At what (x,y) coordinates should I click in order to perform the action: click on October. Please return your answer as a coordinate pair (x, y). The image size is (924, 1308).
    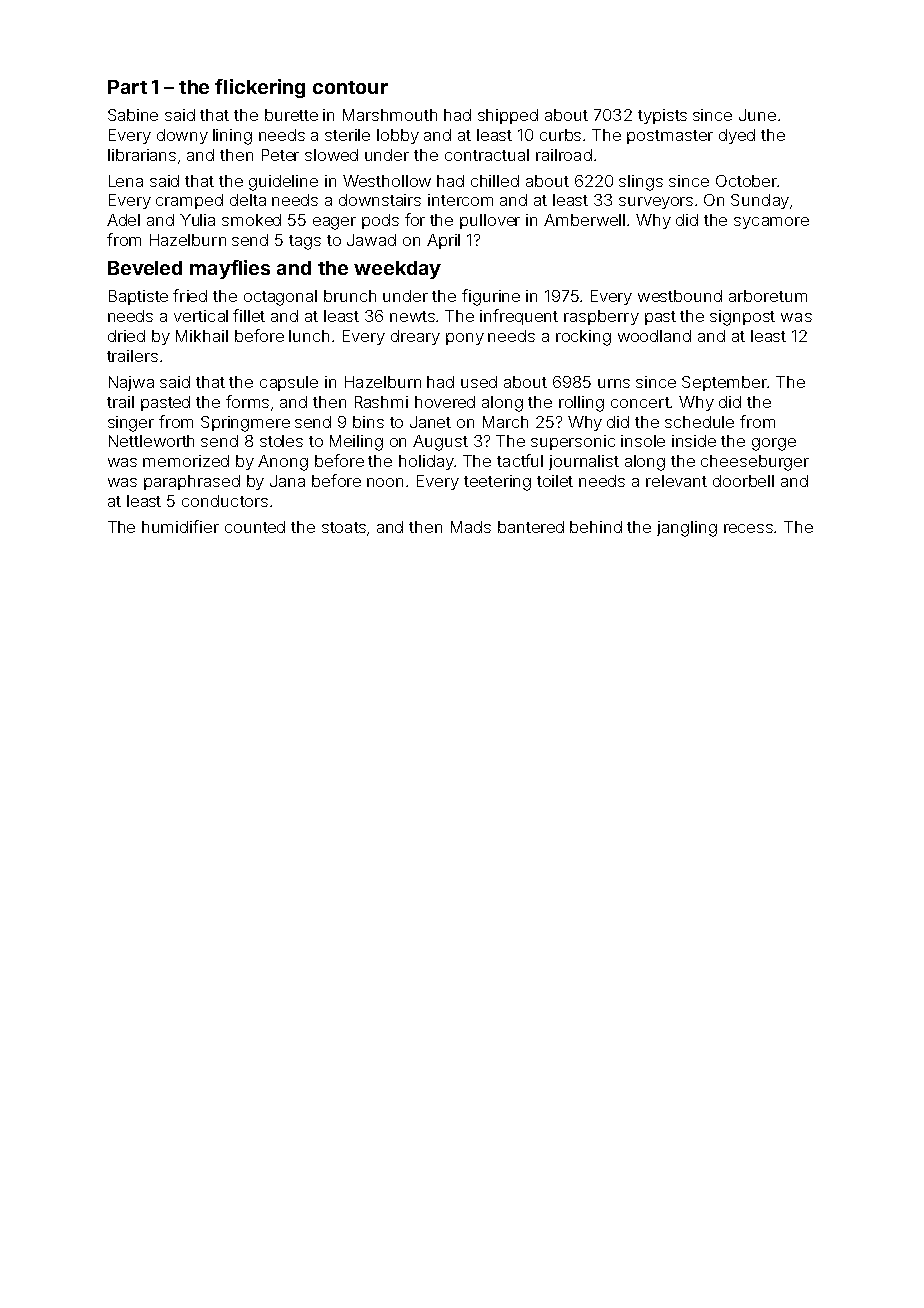
    Looking at the image, I should click on (746, 181).
